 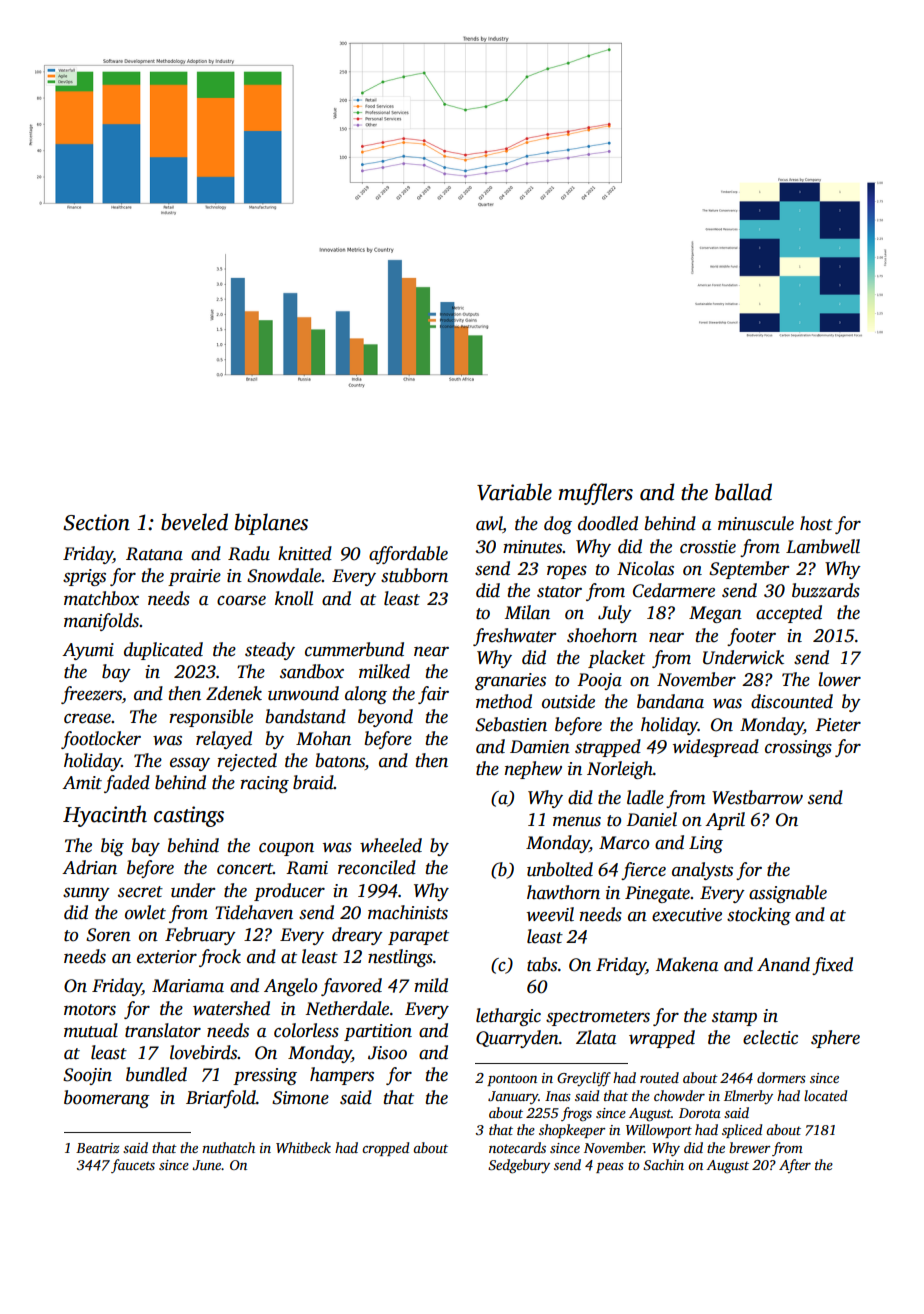 What do you see at coordinates (84, 577) in the page?
I see `sprigs` at bounding box center [84, 577].
